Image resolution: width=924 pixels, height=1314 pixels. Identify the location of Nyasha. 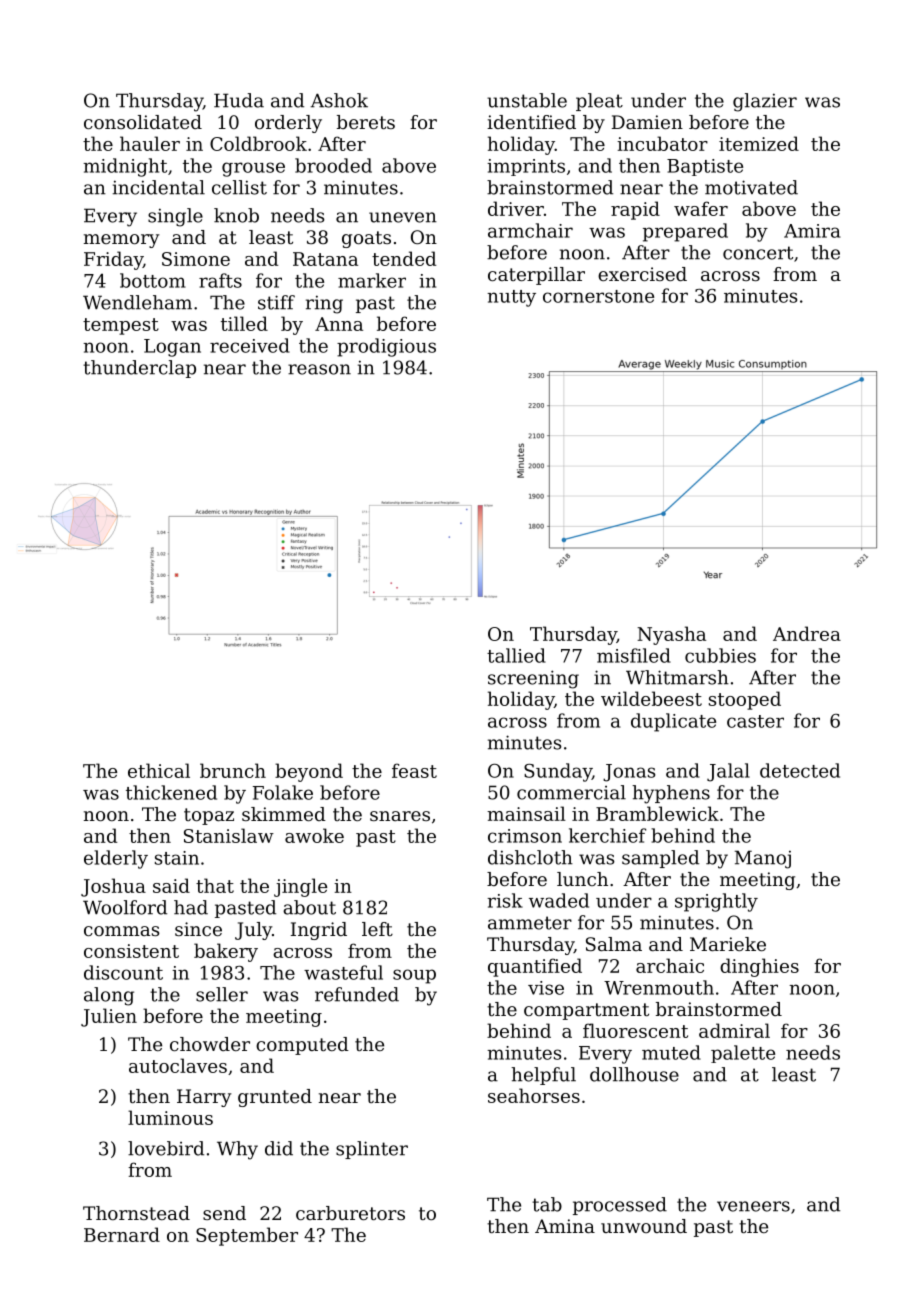
(671, 635).
